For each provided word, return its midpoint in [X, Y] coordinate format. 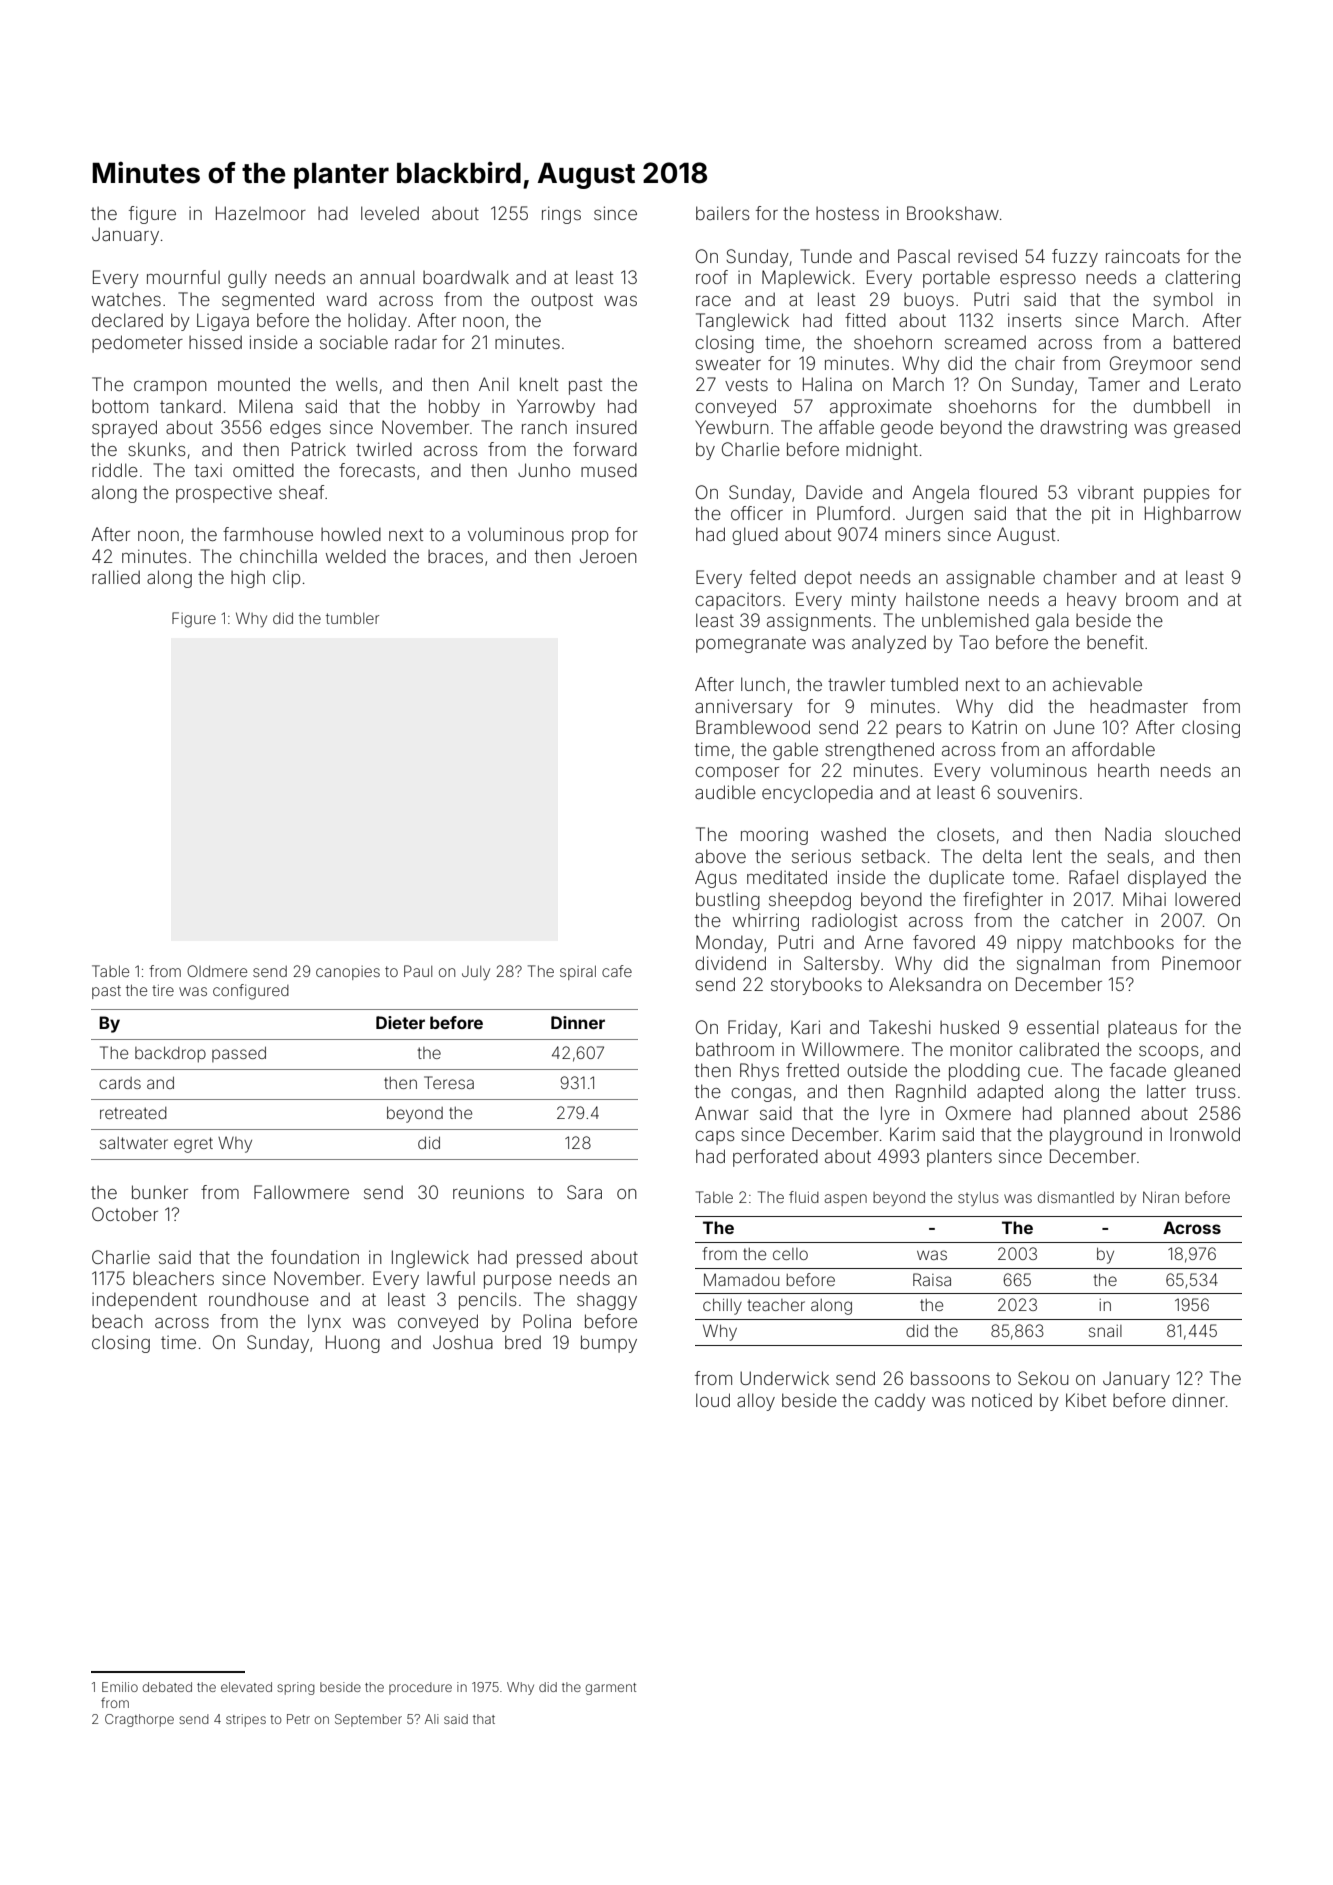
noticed [1002, 1400]
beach [117, 1321]
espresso [1038, 281]
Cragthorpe [139, 1720]
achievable [1097, 684]
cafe [617, 971]
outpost [562, 301]
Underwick [784, 1378]
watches [126, 299]
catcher [1092, 920]
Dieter [400, 1022]
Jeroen [608, 556]
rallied [116, 577]
